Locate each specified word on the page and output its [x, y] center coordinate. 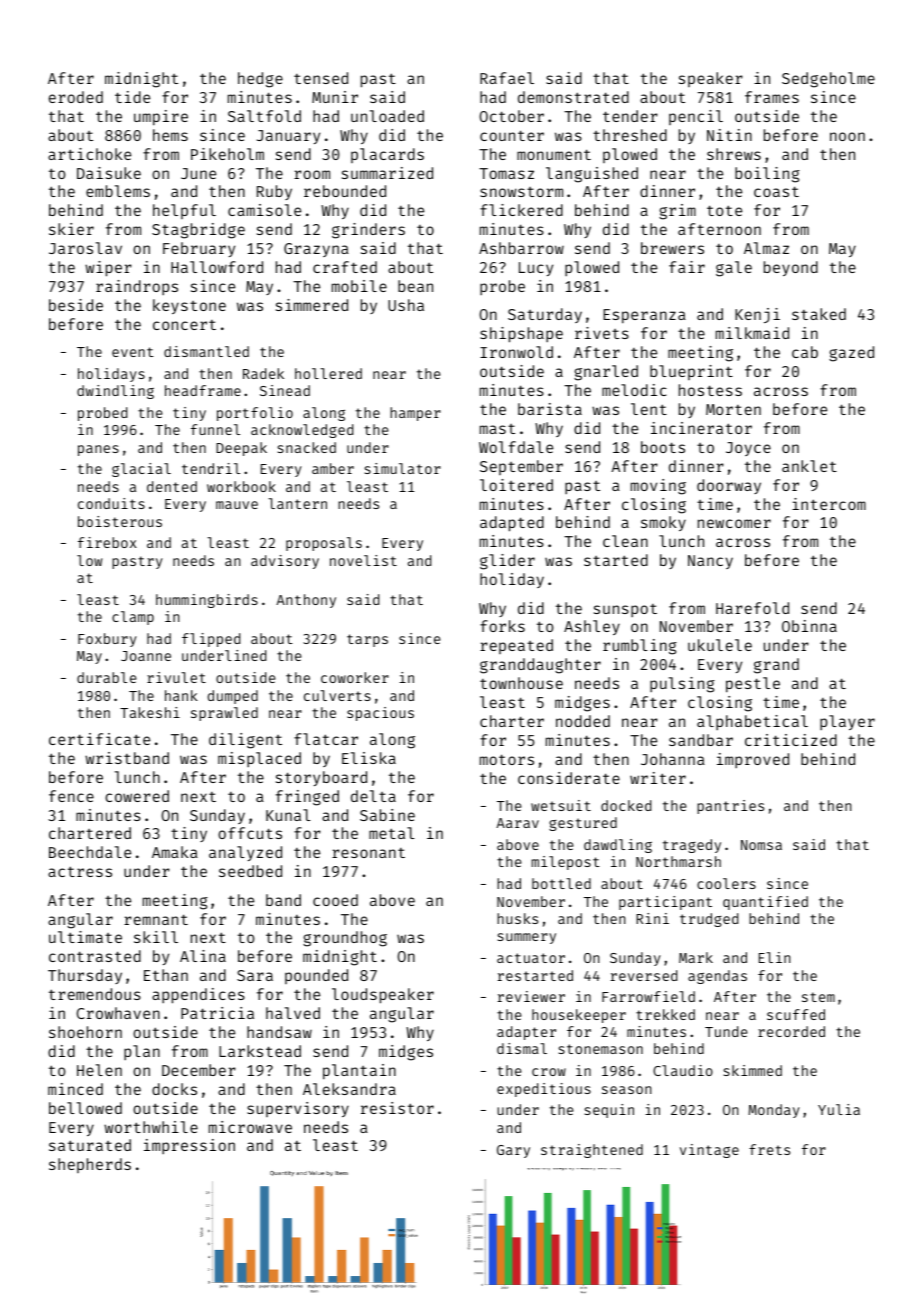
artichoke [89, 154]
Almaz [766, 248]
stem [818, 997]
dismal [522, 1048]
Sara [255, 975]
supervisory [298, 1109]
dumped [233, 697]
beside [76, 305]
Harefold [752, 608]
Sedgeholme [828, 80]
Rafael [507, 78]
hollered [328, 373]
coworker [355, 677]
